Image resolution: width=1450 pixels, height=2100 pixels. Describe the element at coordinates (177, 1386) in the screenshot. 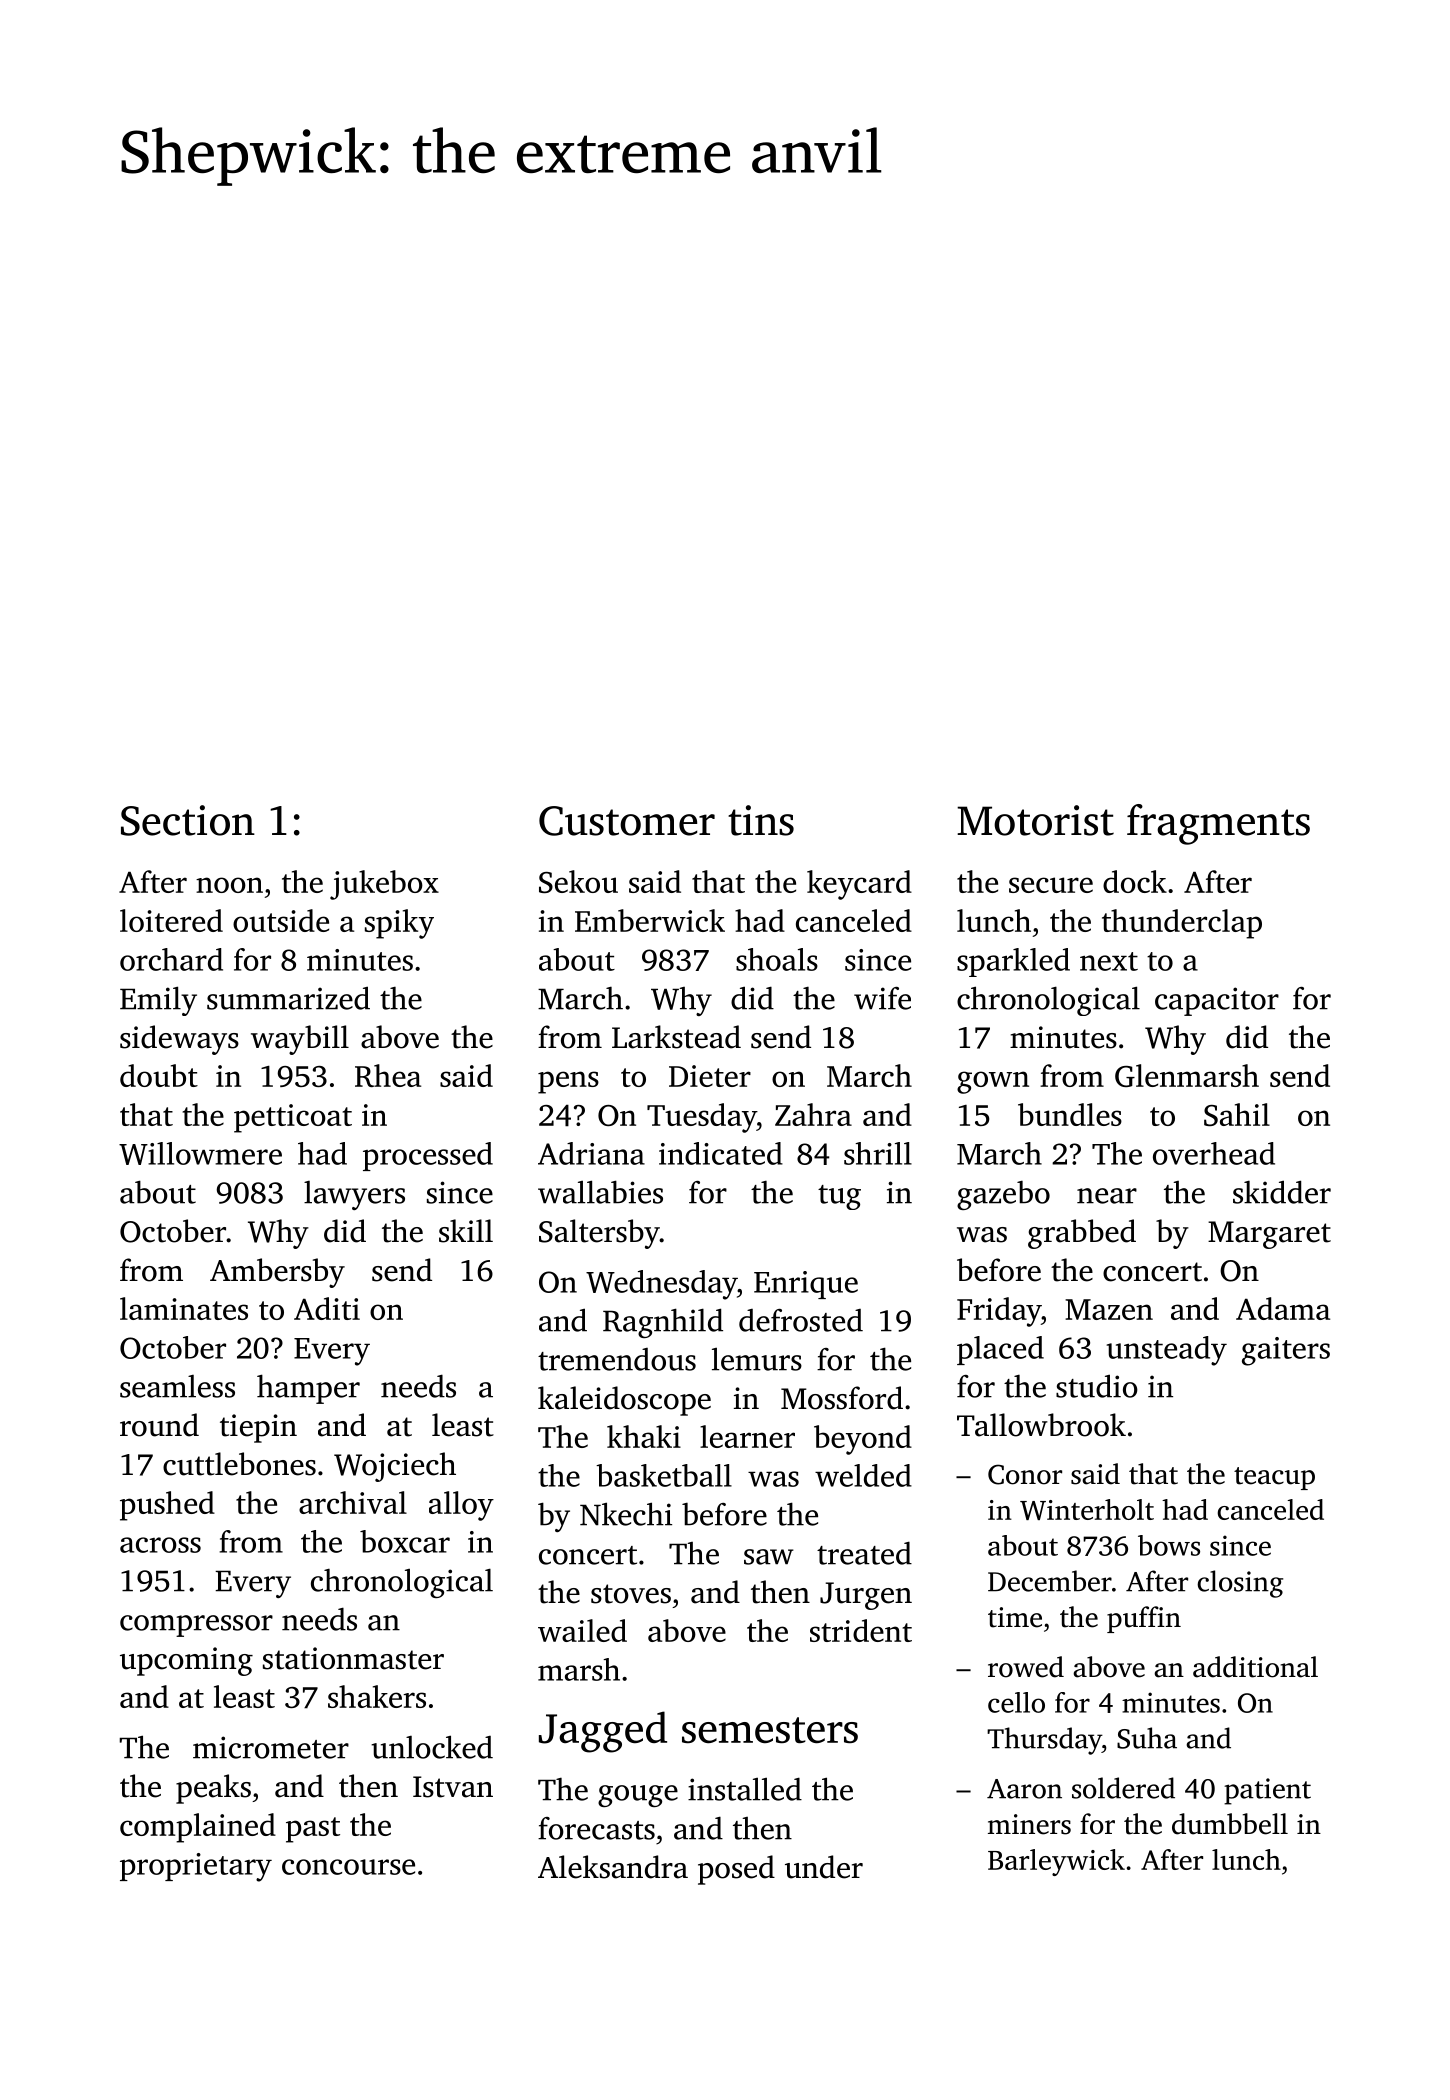

I see `seamless` at that location.
